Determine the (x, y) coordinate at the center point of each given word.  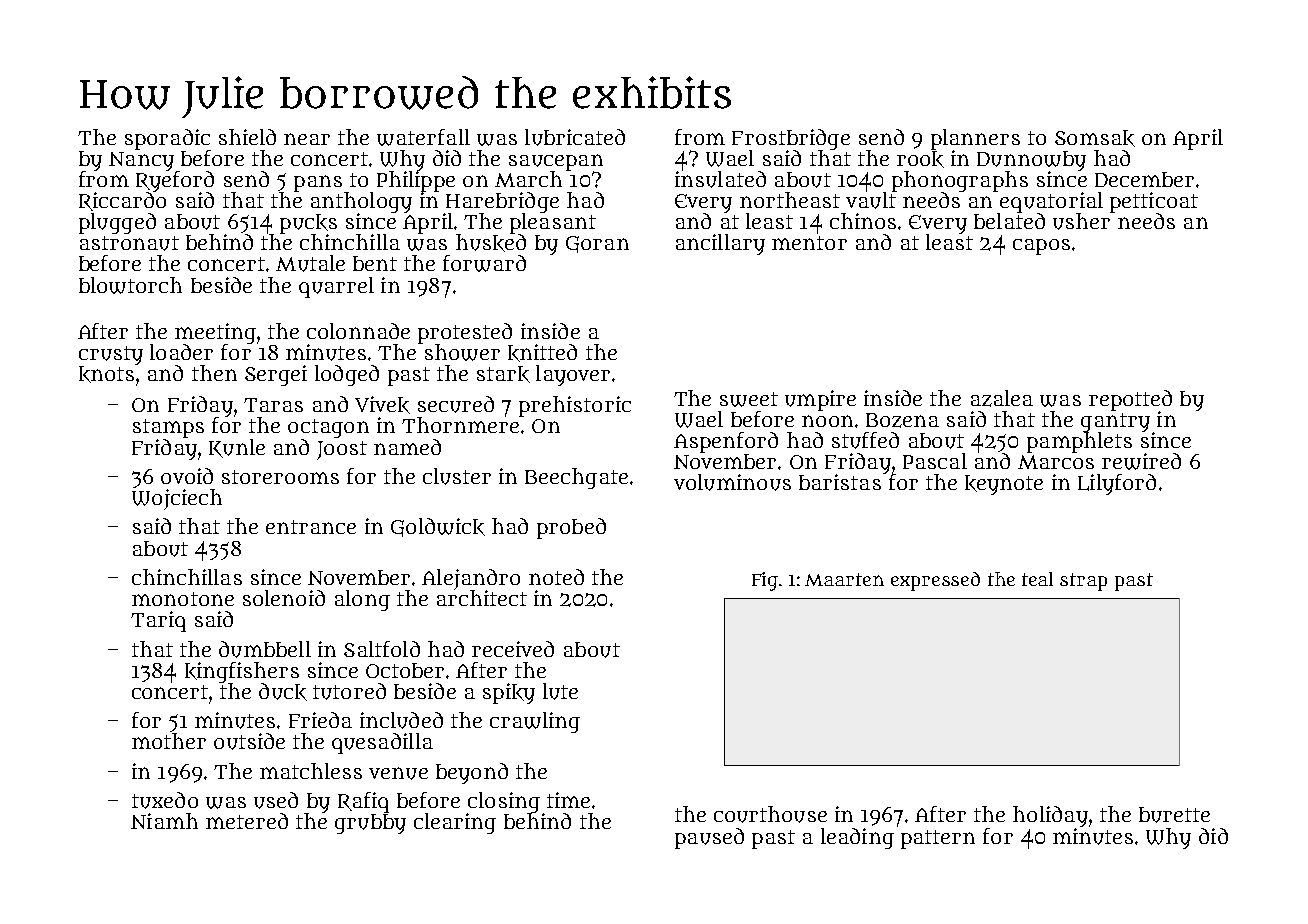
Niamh (164, 821)
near (307, 139)
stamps (168, 428)
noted (556, 577)
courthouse (770, 814)
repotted (1130, 400)
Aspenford (726, 442)
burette (1174, 815)
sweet (749, 399)
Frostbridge (791, 139)
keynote (1004, 485)
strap (1083, 582)
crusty (111, 355)
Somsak (1095, 138)
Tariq (158, 621)
